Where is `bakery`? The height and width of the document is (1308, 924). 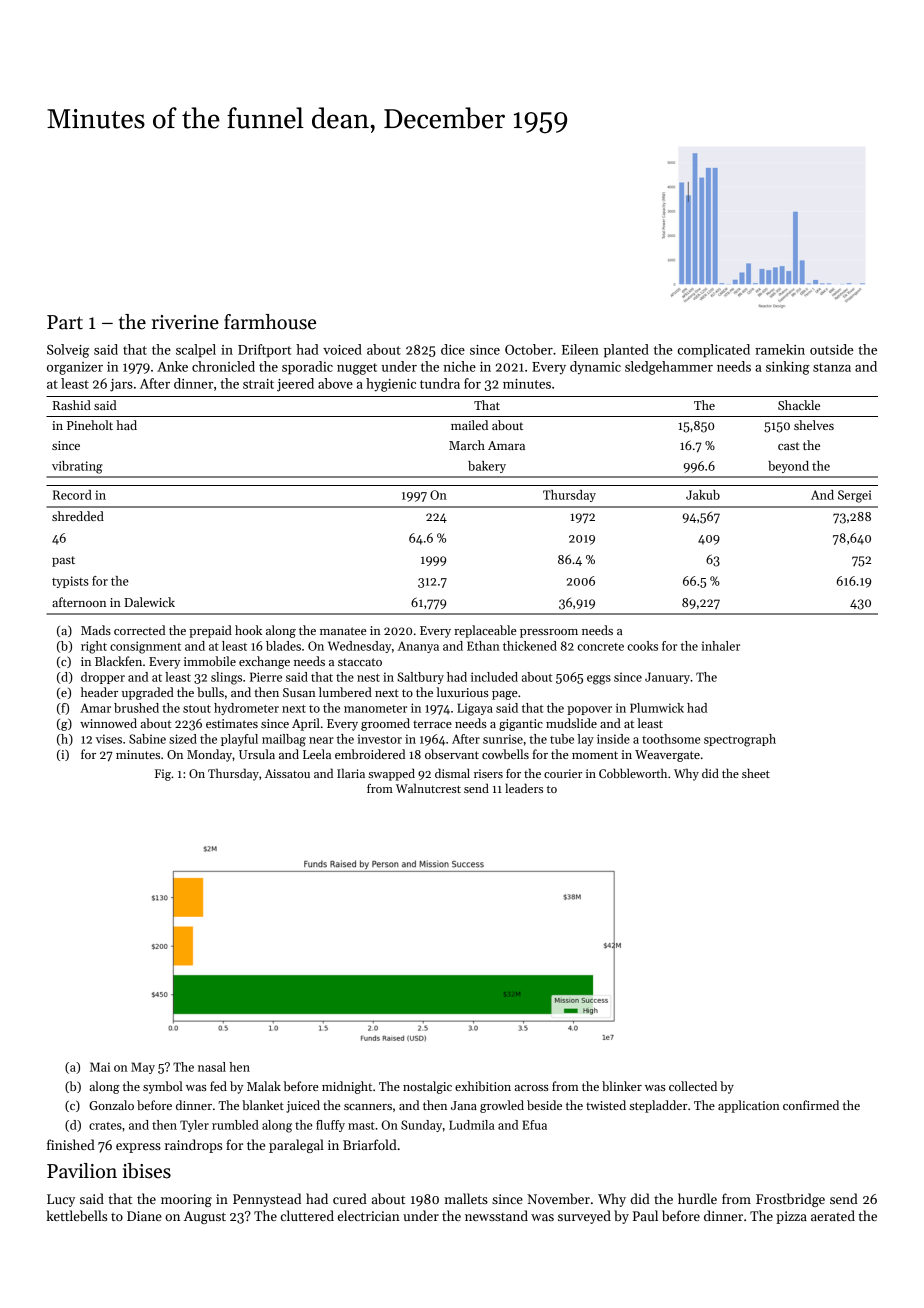 bakery is located at coordinates (487, 467).
